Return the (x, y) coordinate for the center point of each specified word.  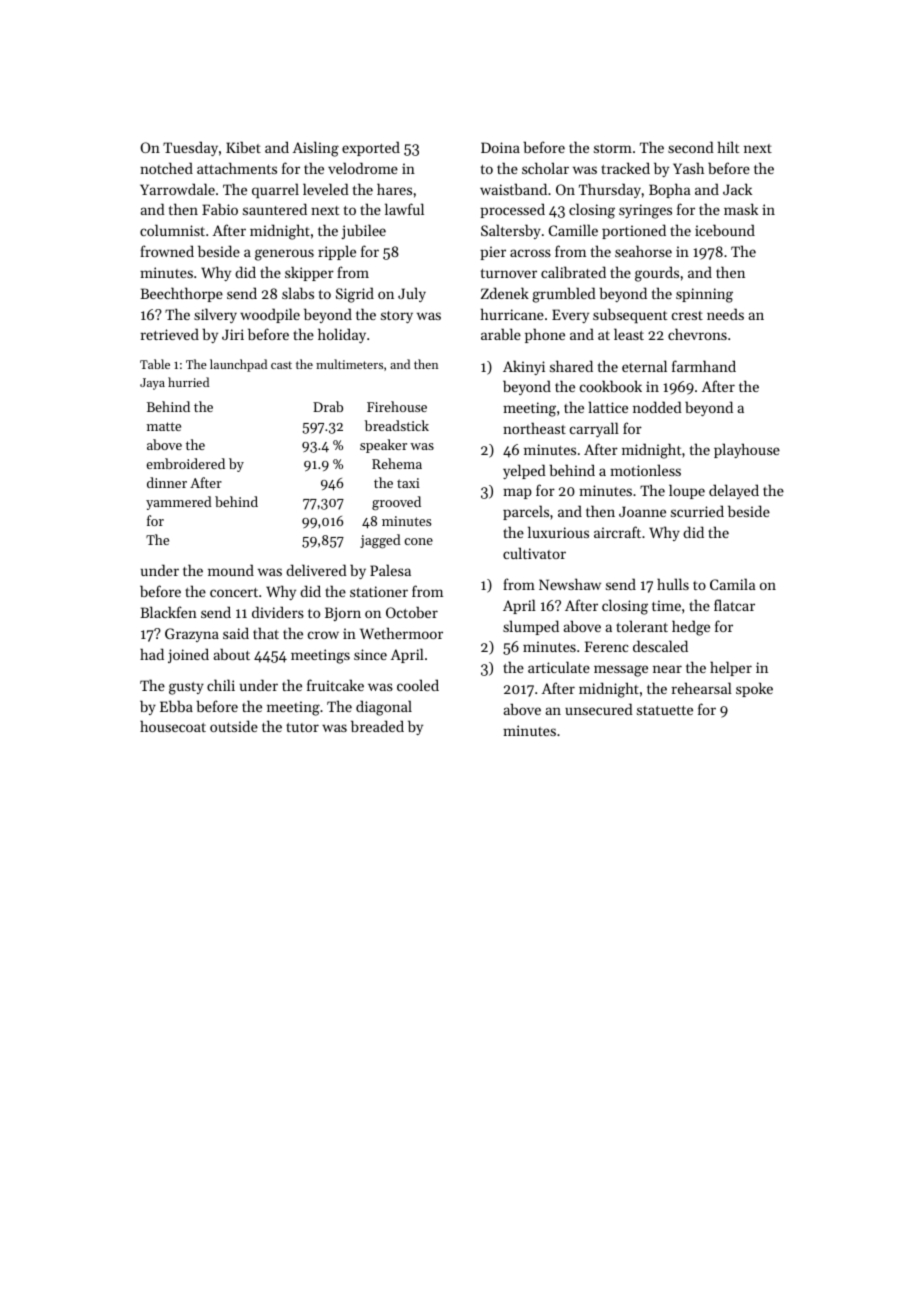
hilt (728, 147)
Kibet (243, 147)
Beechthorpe (181, 294)
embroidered (185, 463)
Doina (500, 147)
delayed (734, 491)
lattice (608, 407)
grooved (396, 503)
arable (501, 334)
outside (234, 726)
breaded (377, 726)
